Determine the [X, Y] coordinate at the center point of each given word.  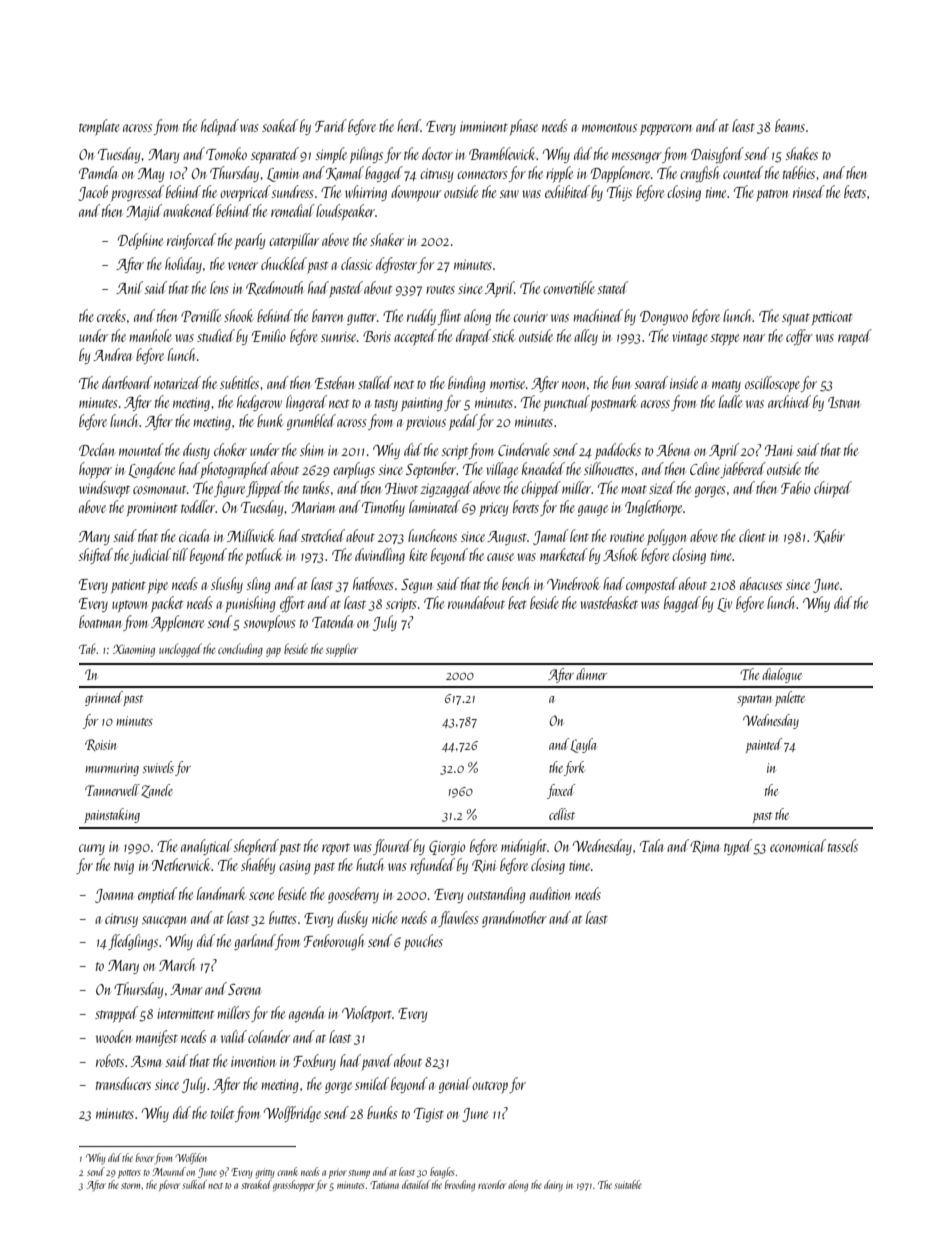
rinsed [809, 191]
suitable [628, 1184]
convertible [569, 287]
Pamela [98, 172]
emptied [157, 895]
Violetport [367, 1014]
